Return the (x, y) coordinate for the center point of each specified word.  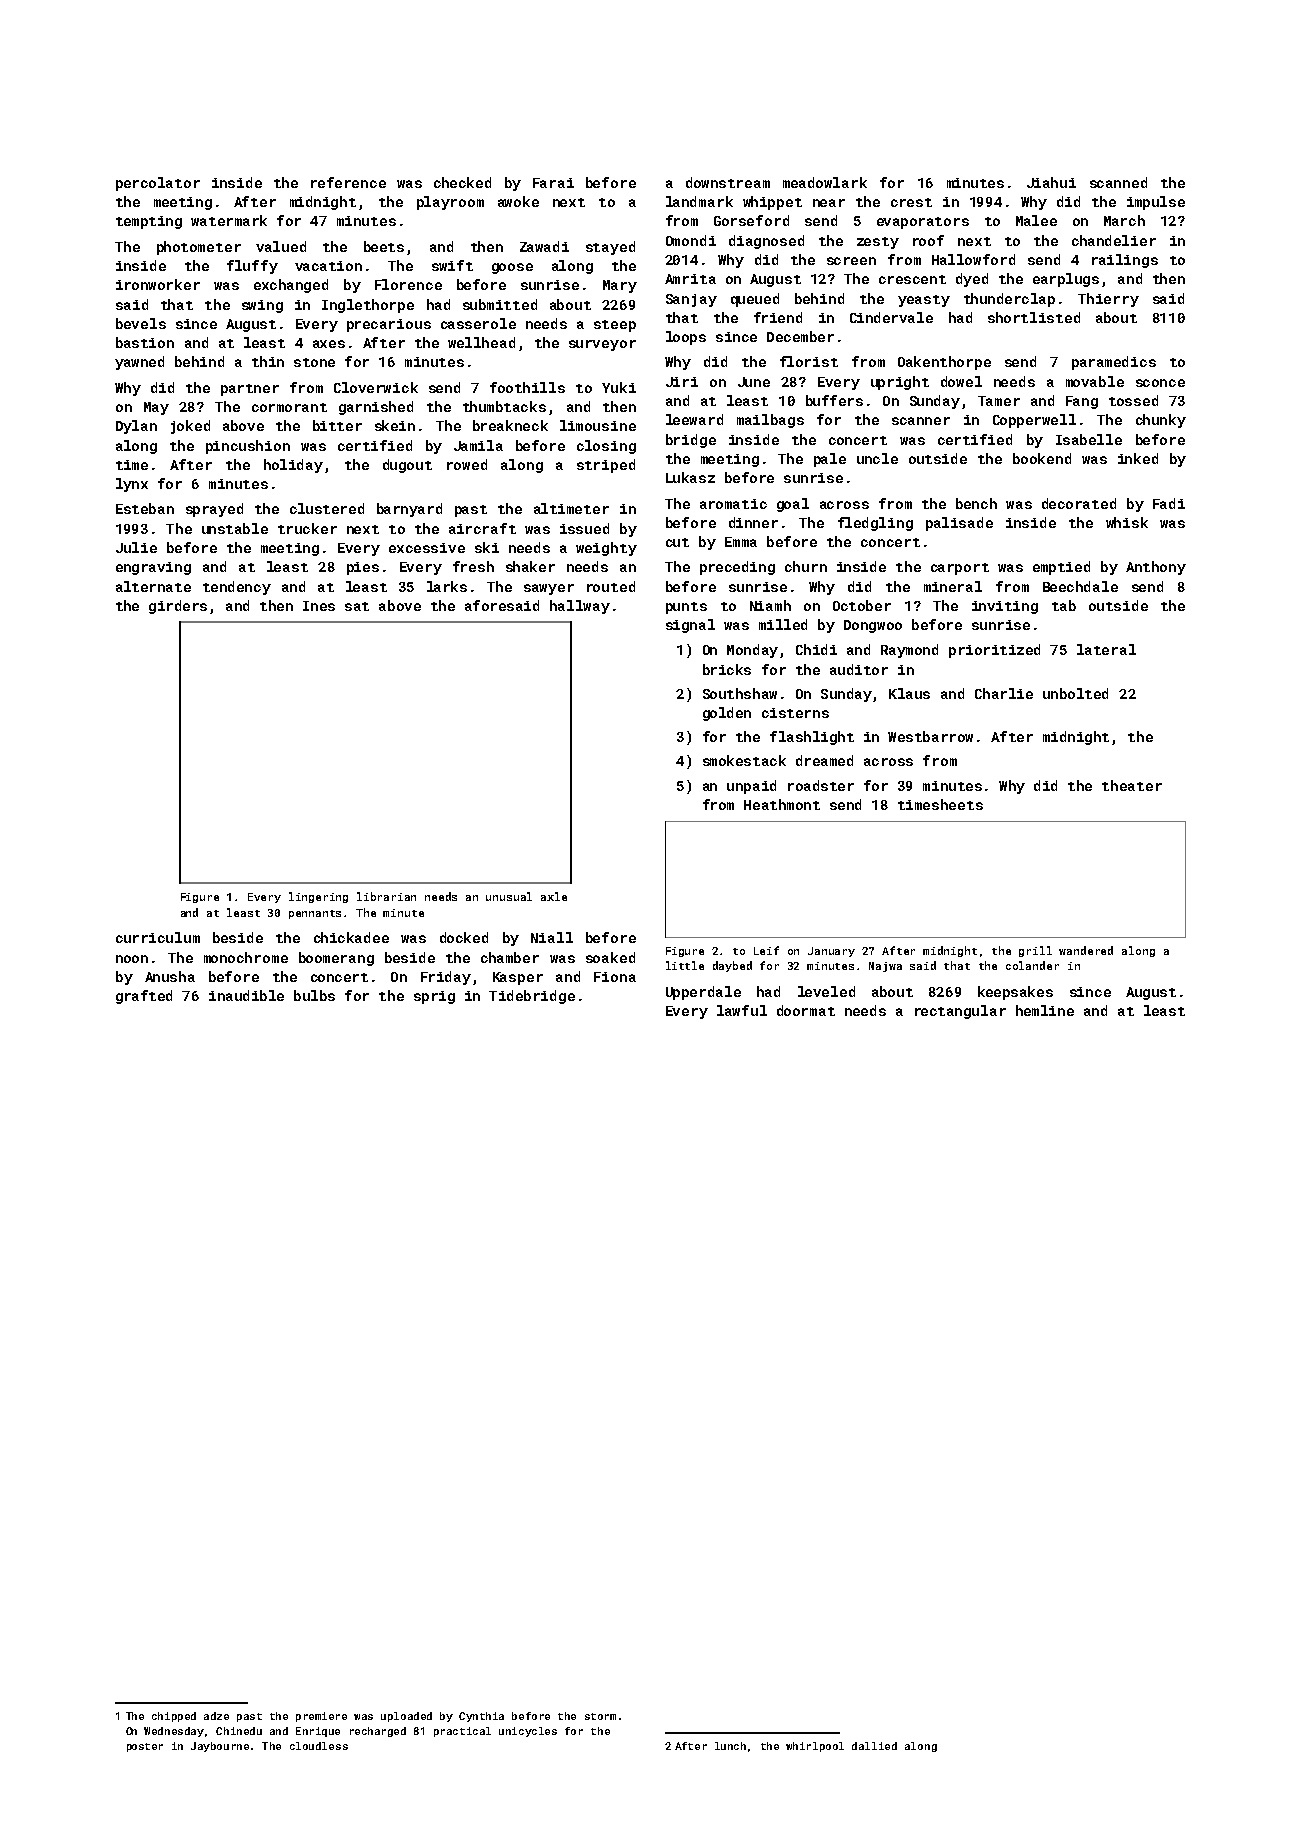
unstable (235, 528)
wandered (1086, 950)
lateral (1106, 649)
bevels (141, 323)
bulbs (314, 995)
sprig (434, 997)
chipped (174, 1717)
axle (554, 896)
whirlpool (815, 1747)
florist (809, 361)
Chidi (816, 649)
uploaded (406, 1717)
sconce (1160, 383)
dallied (874, 1746)
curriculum (158, 937)
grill (1035, 951)
